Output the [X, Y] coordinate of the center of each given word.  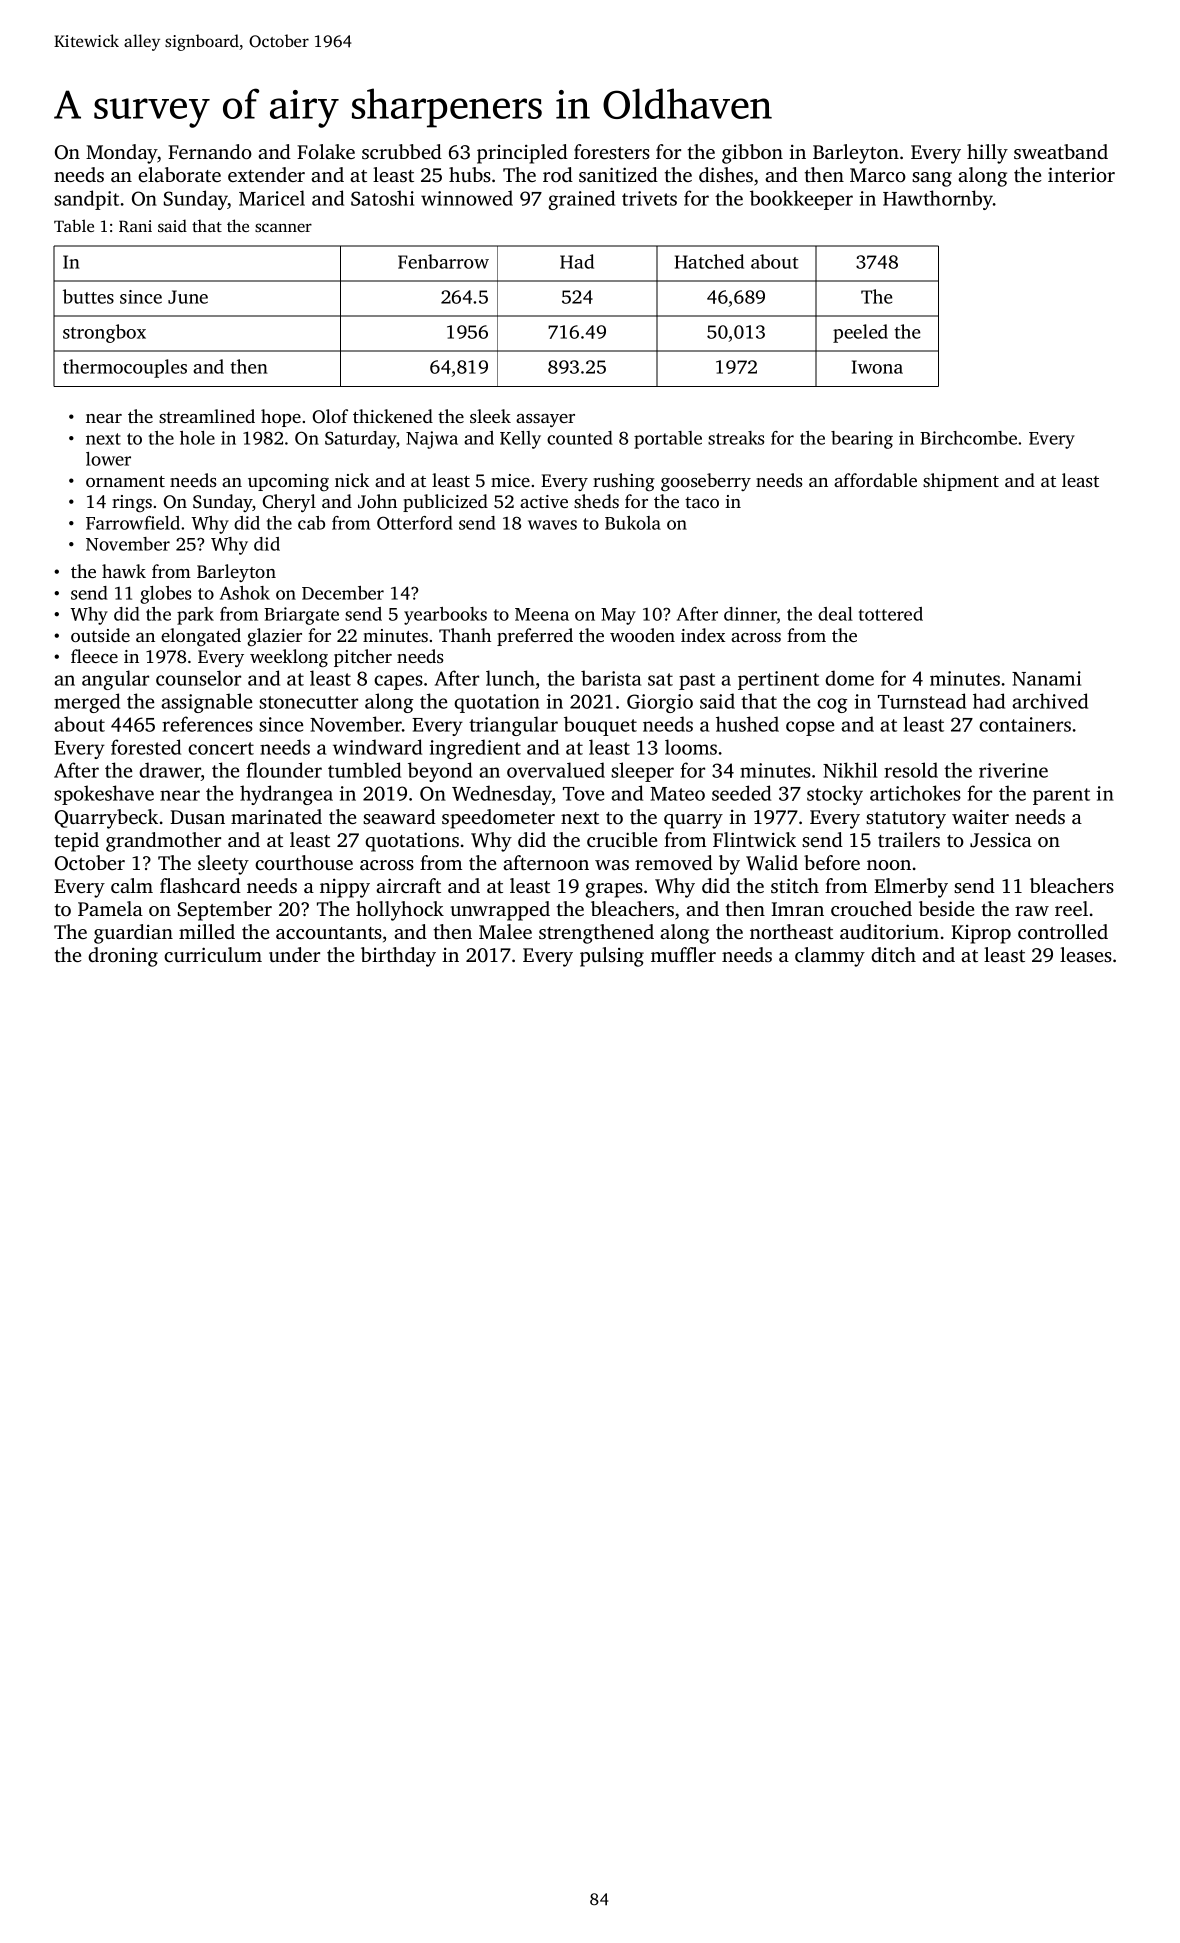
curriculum [213, 954]
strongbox [104, 333]
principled [522, 154]
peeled [860, 333]
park [195, 616]
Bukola [633, 523]
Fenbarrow [443, 261]
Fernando [210, 151]
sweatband [1061, 151]
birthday [398, 957]
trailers [909, 839]
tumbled [364, 770]
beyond [440, 772]
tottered [891, 614]
